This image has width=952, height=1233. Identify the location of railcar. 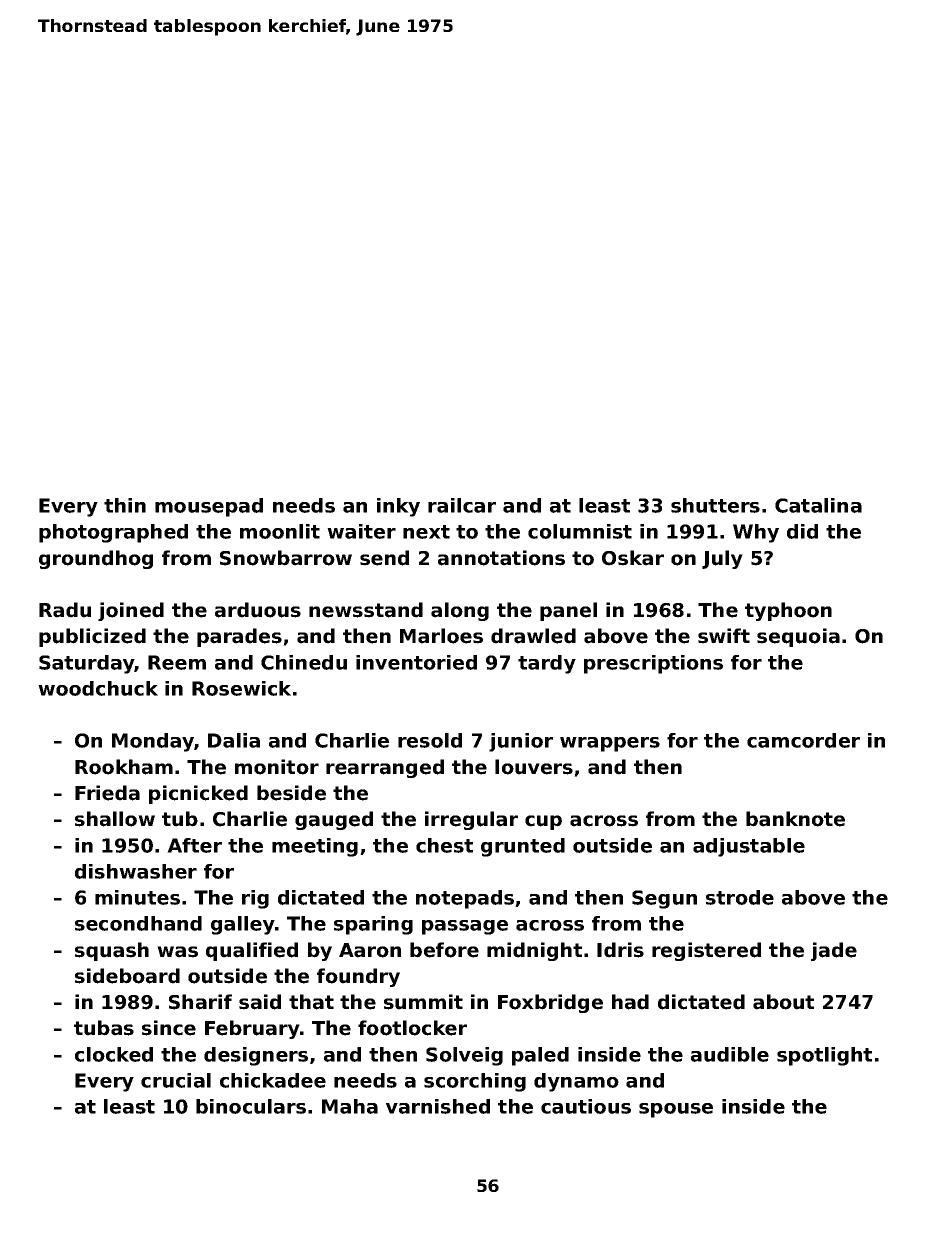
(462, 505).
